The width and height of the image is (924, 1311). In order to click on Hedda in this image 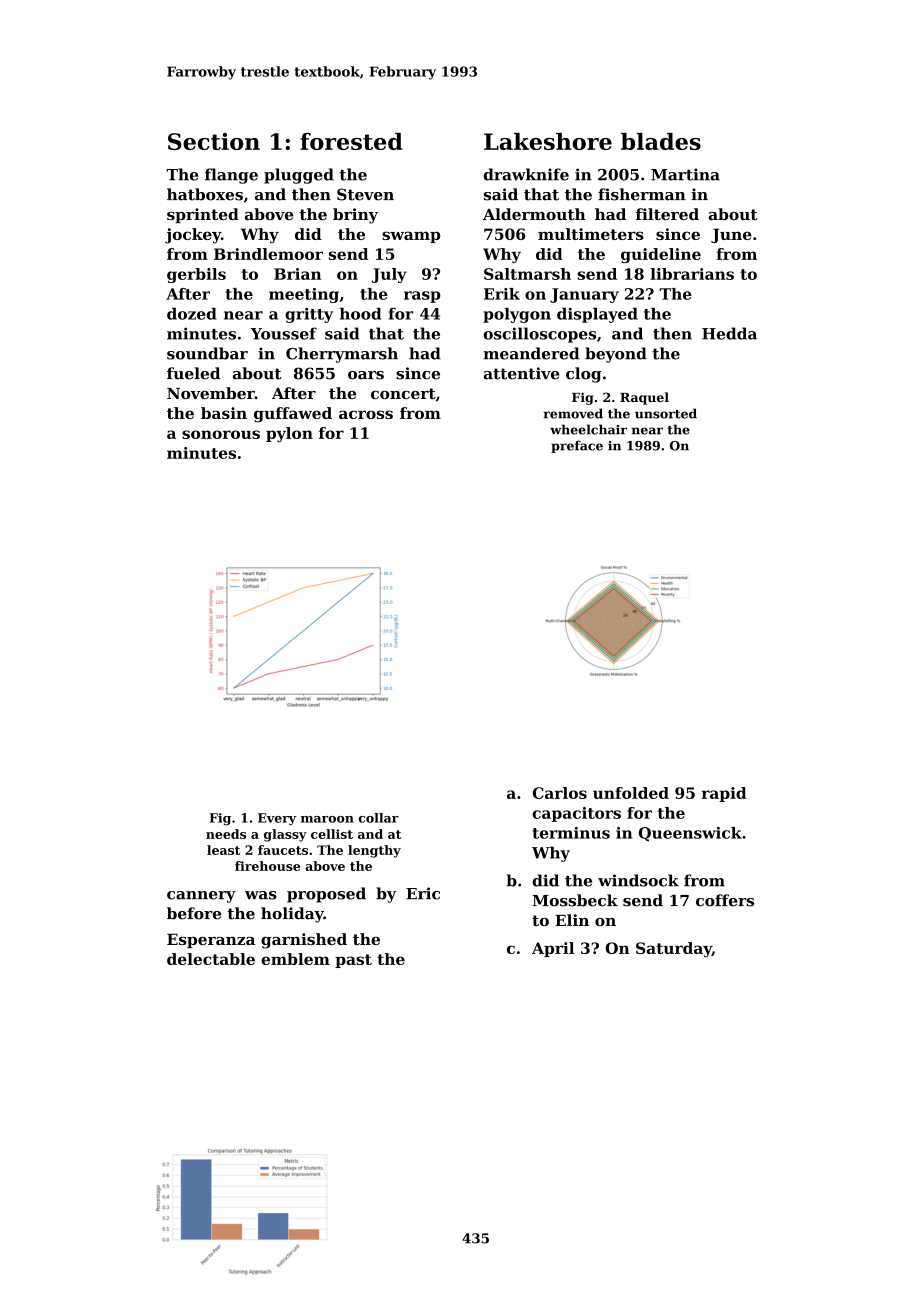, I will do `click(729, 333)`.
